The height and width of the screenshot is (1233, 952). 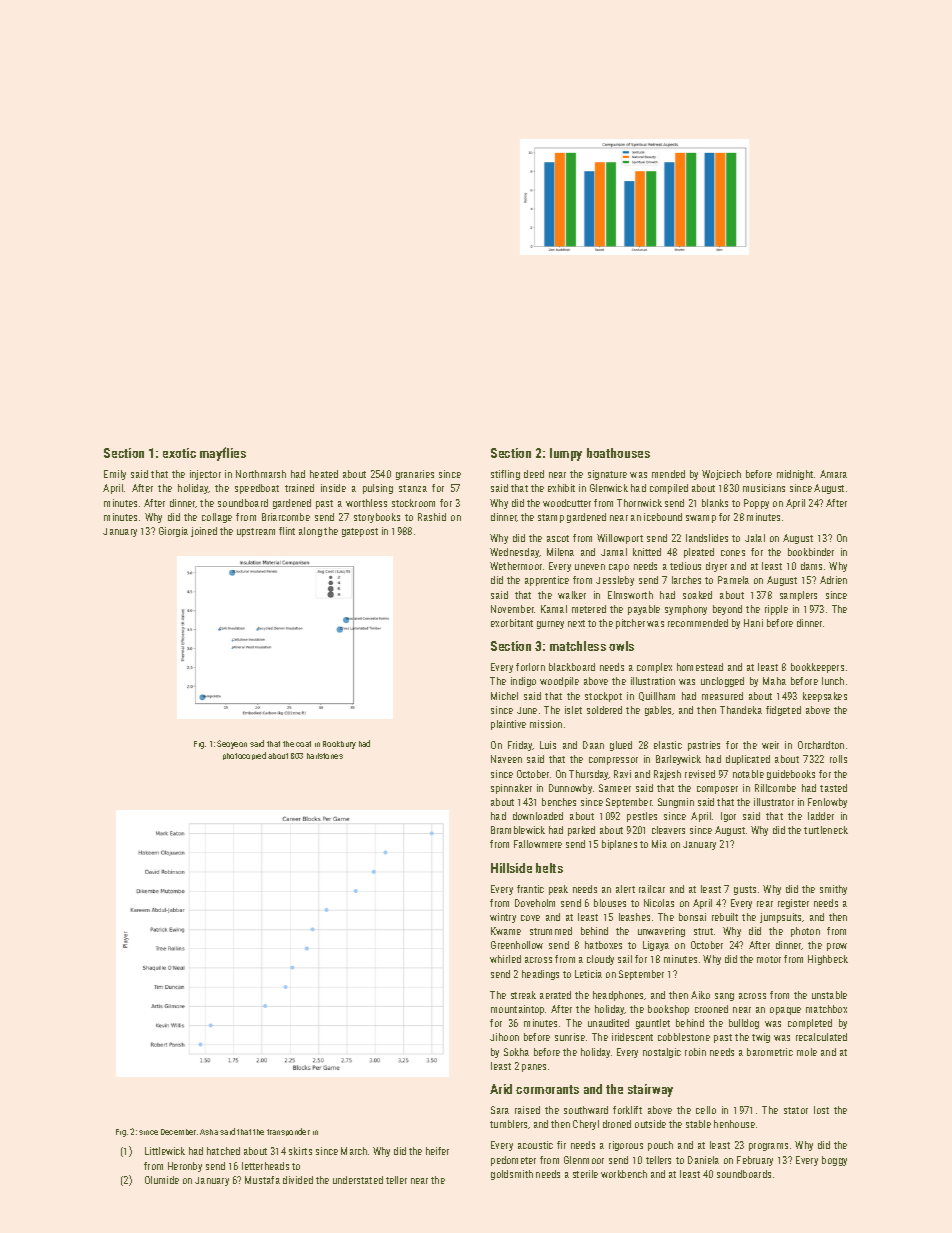 I want to click on Asha, so click(x=209, y=1132).
